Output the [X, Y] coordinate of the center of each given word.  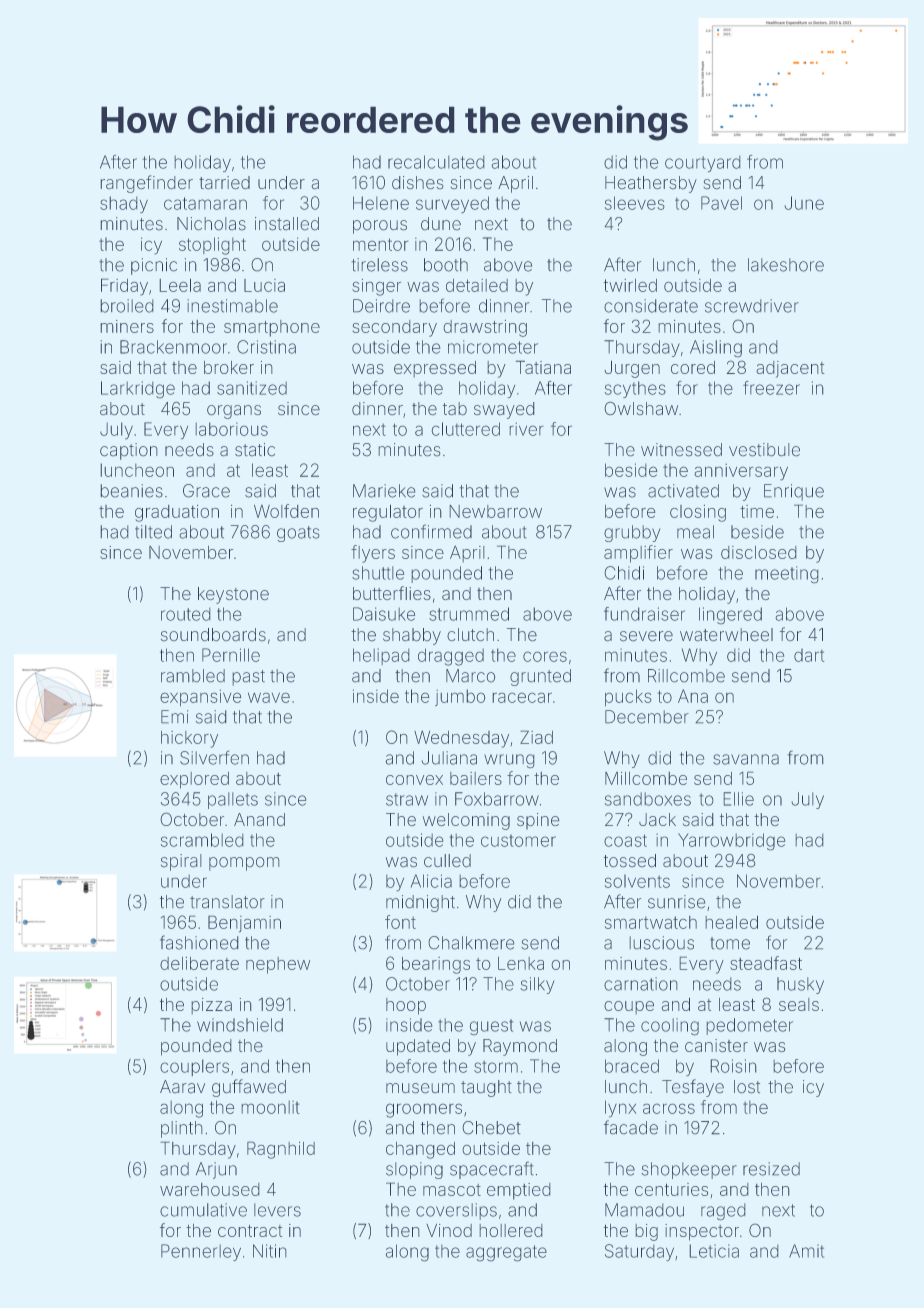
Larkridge [138, 390]
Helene [381, 203]
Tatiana [543, 367]
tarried [224, 183]
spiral [181, 862]
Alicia [431, 881]
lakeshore [786, 265]
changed [420, 1150]
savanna [746, 759]
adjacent [790, 369]
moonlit [270, 1107]
